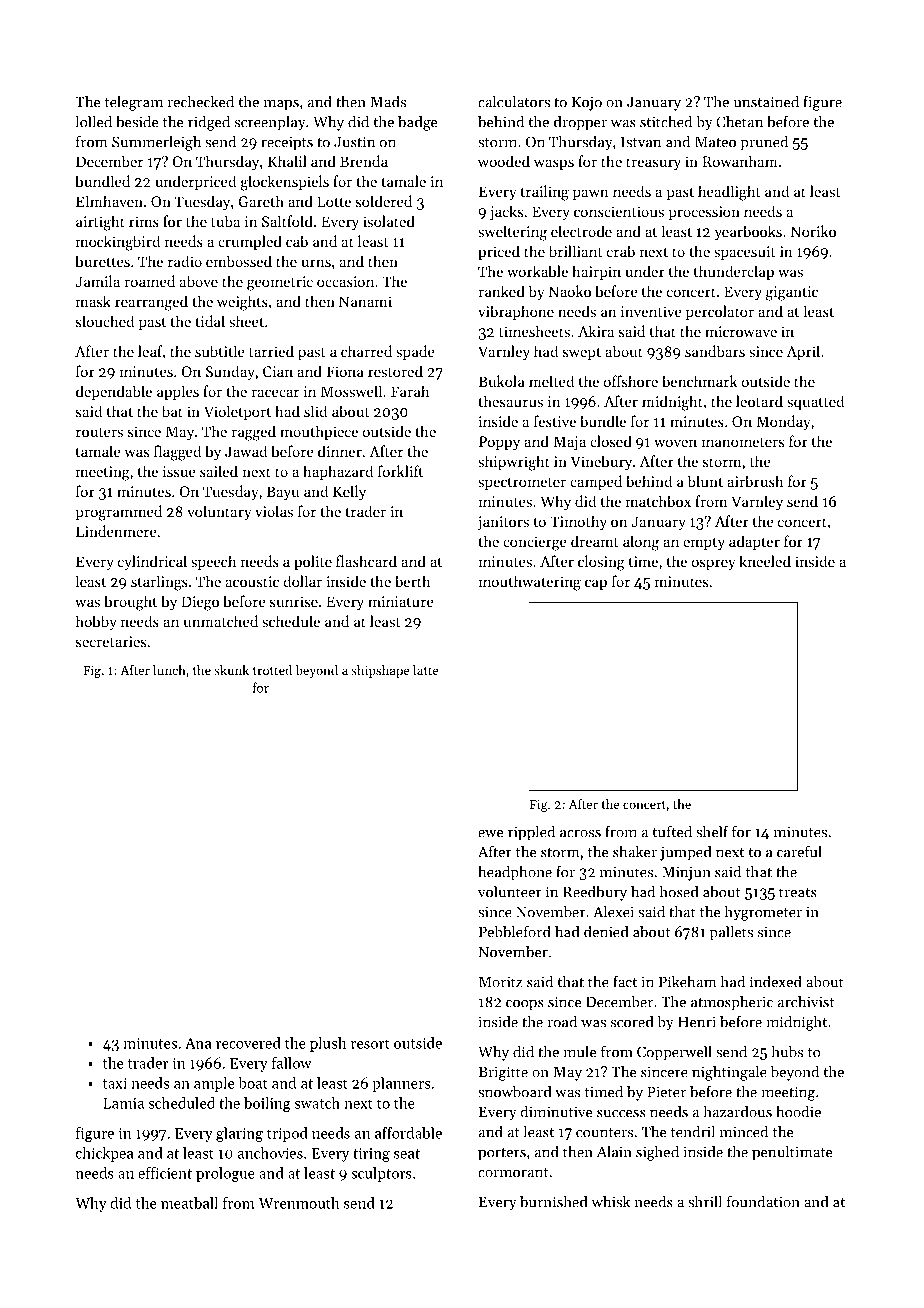 This document has width=924, height=1308. Describe the element at coordinates (553, 1202) in the document. I see `burnished` at that location.
